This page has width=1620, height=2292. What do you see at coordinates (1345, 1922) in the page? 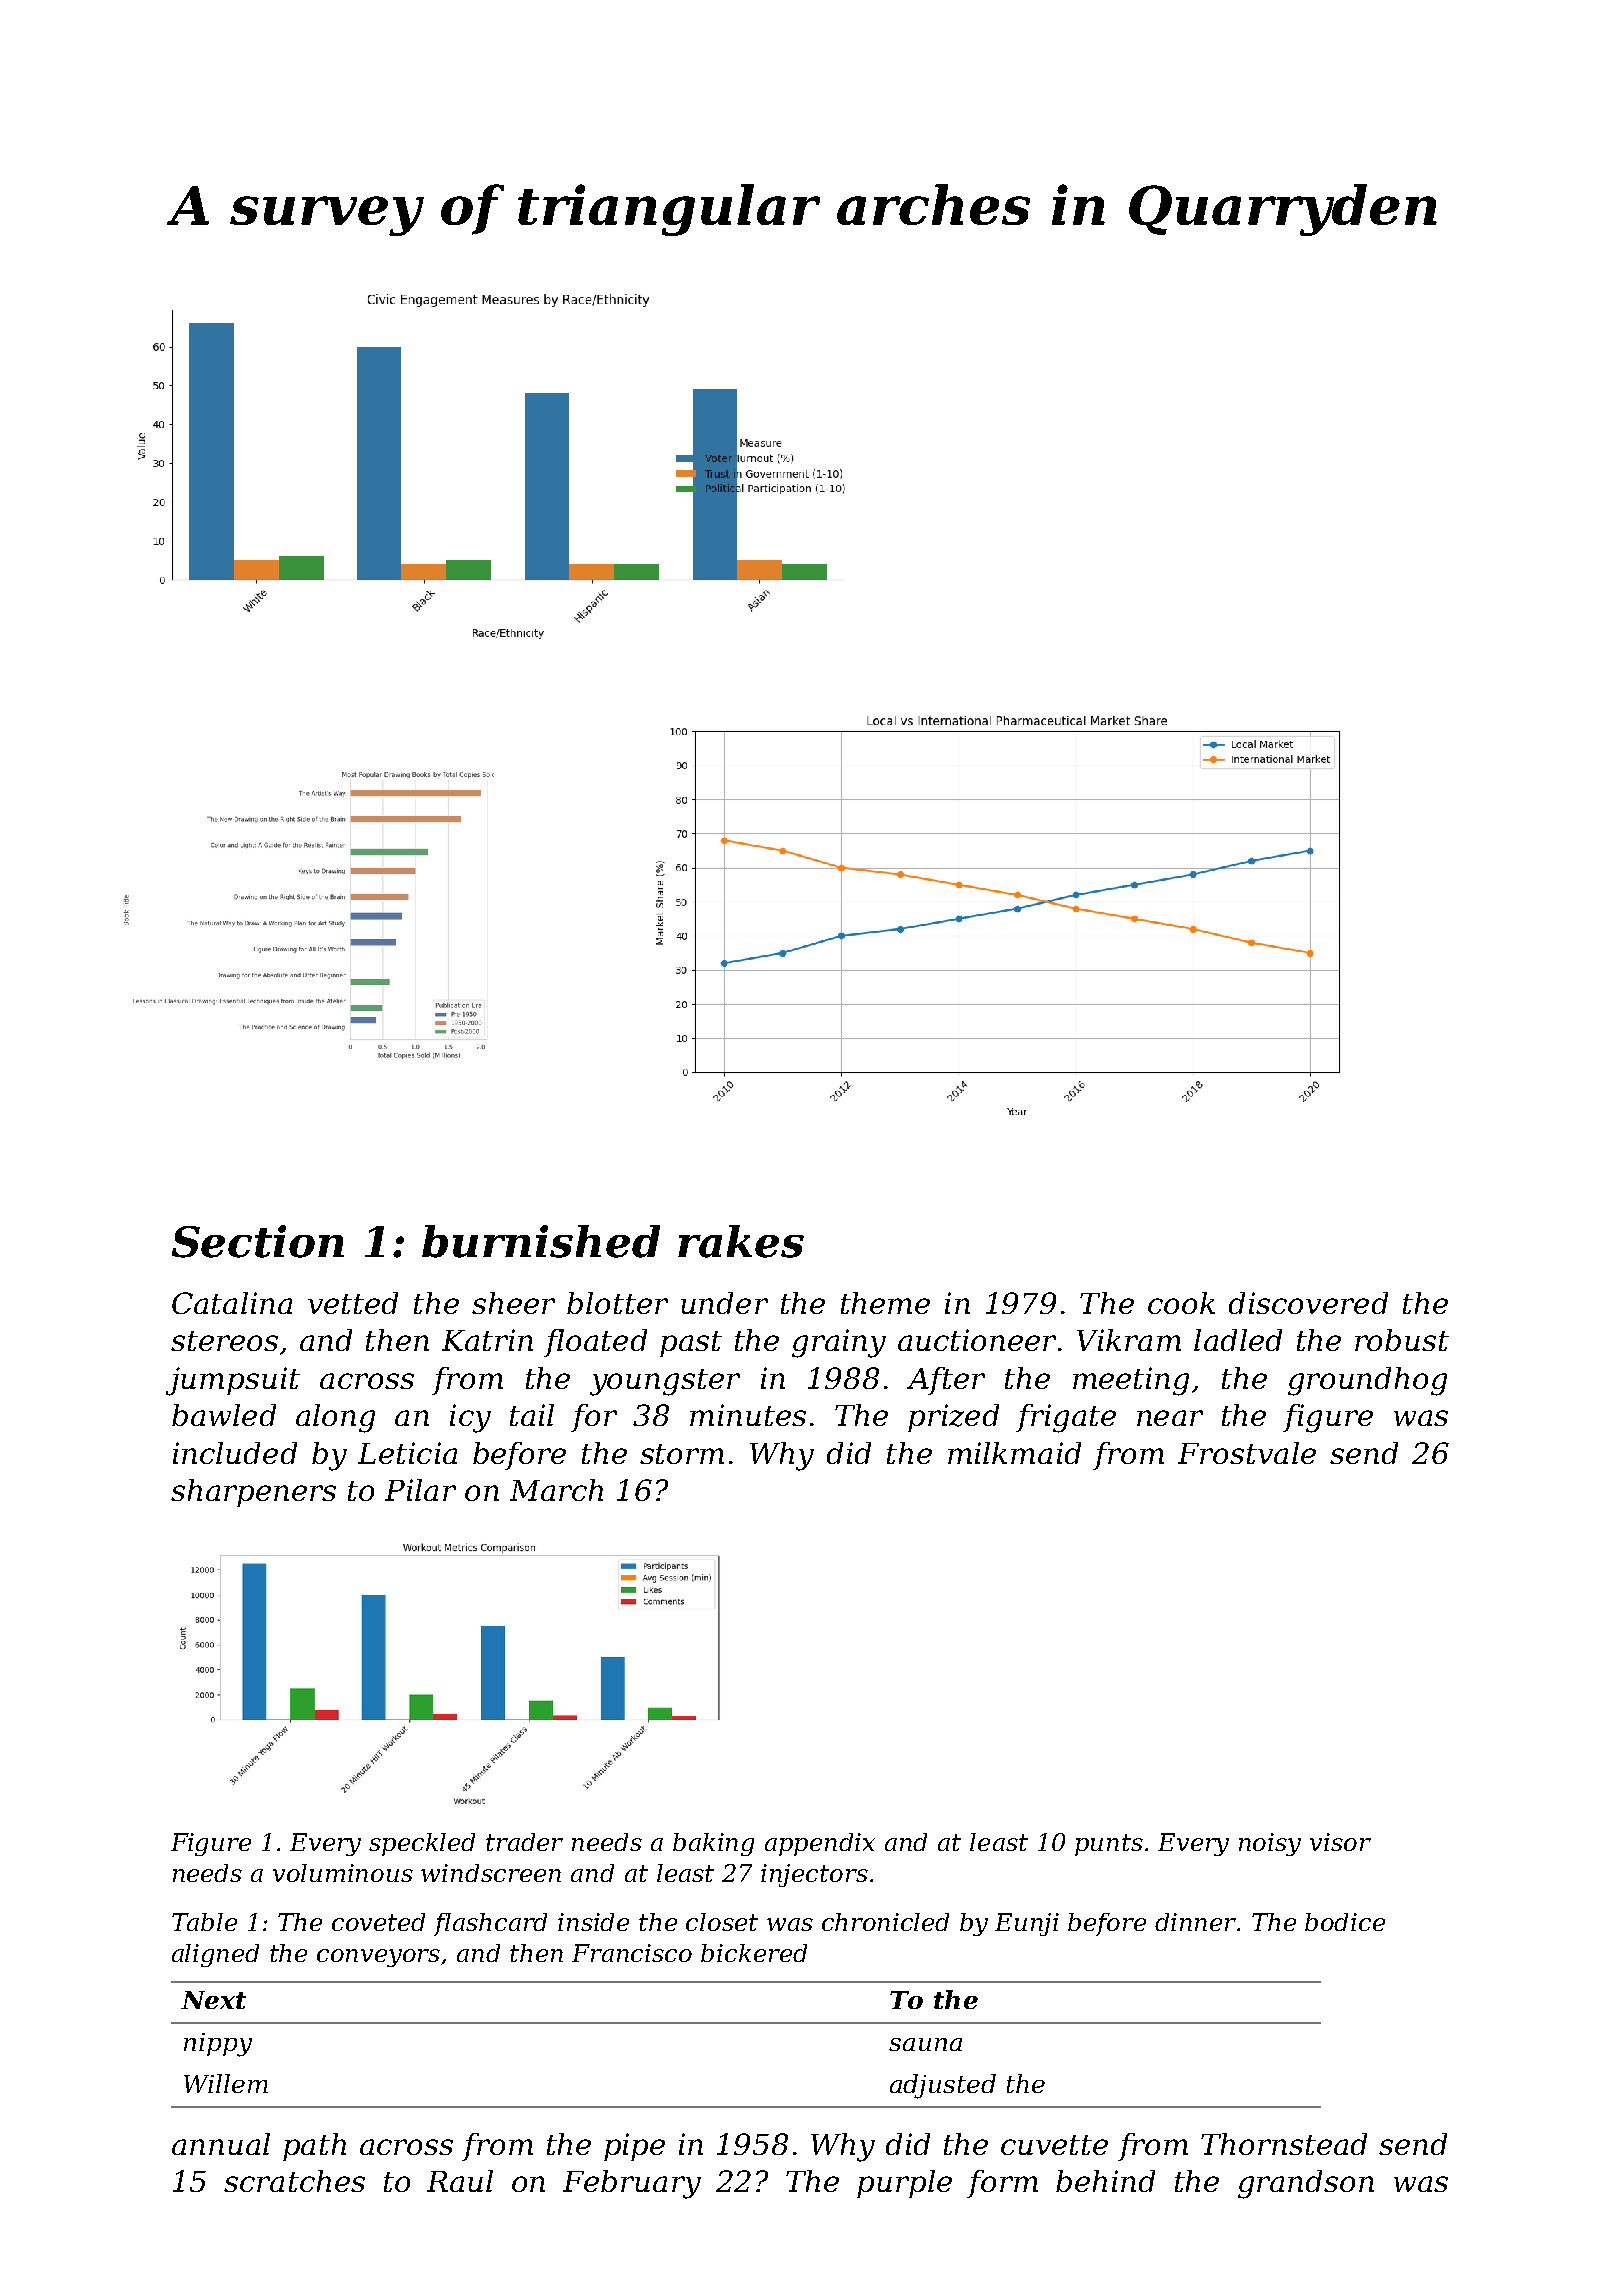
I see `bodice` at bounding box center [1345, 1922].
